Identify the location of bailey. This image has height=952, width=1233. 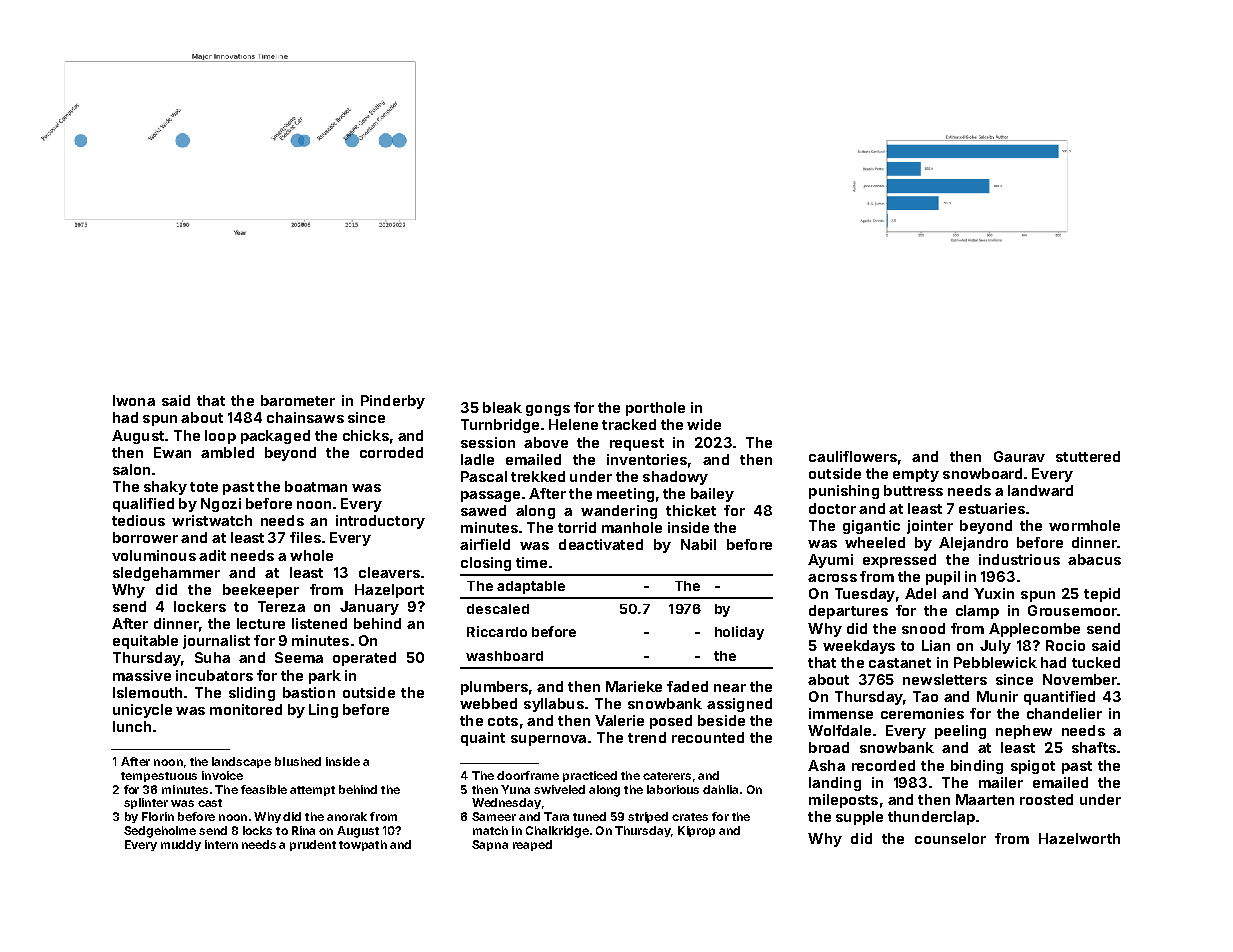
(712, 495).
